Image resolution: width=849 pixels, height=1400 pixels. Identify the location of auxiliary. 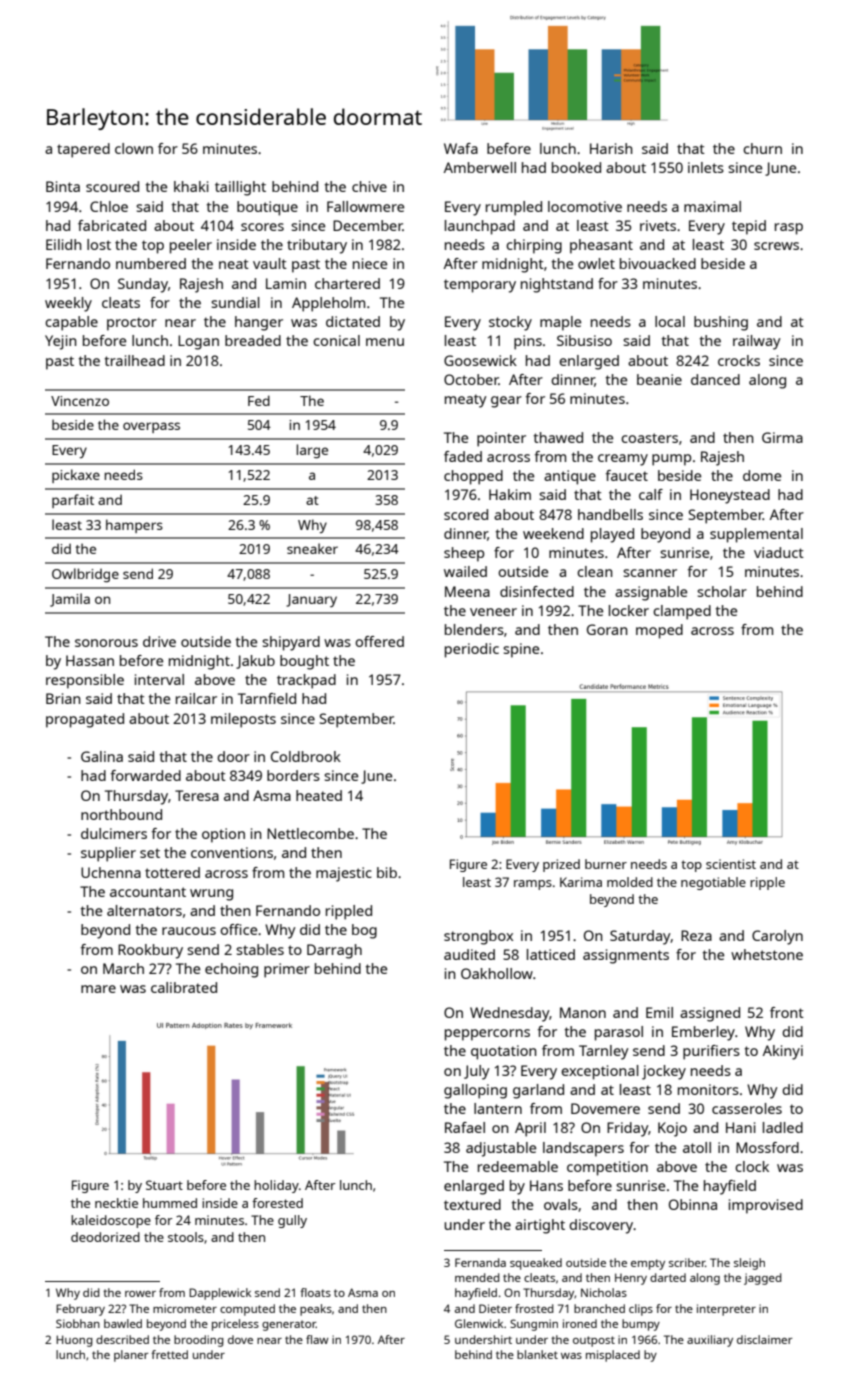
(710, 1341).
